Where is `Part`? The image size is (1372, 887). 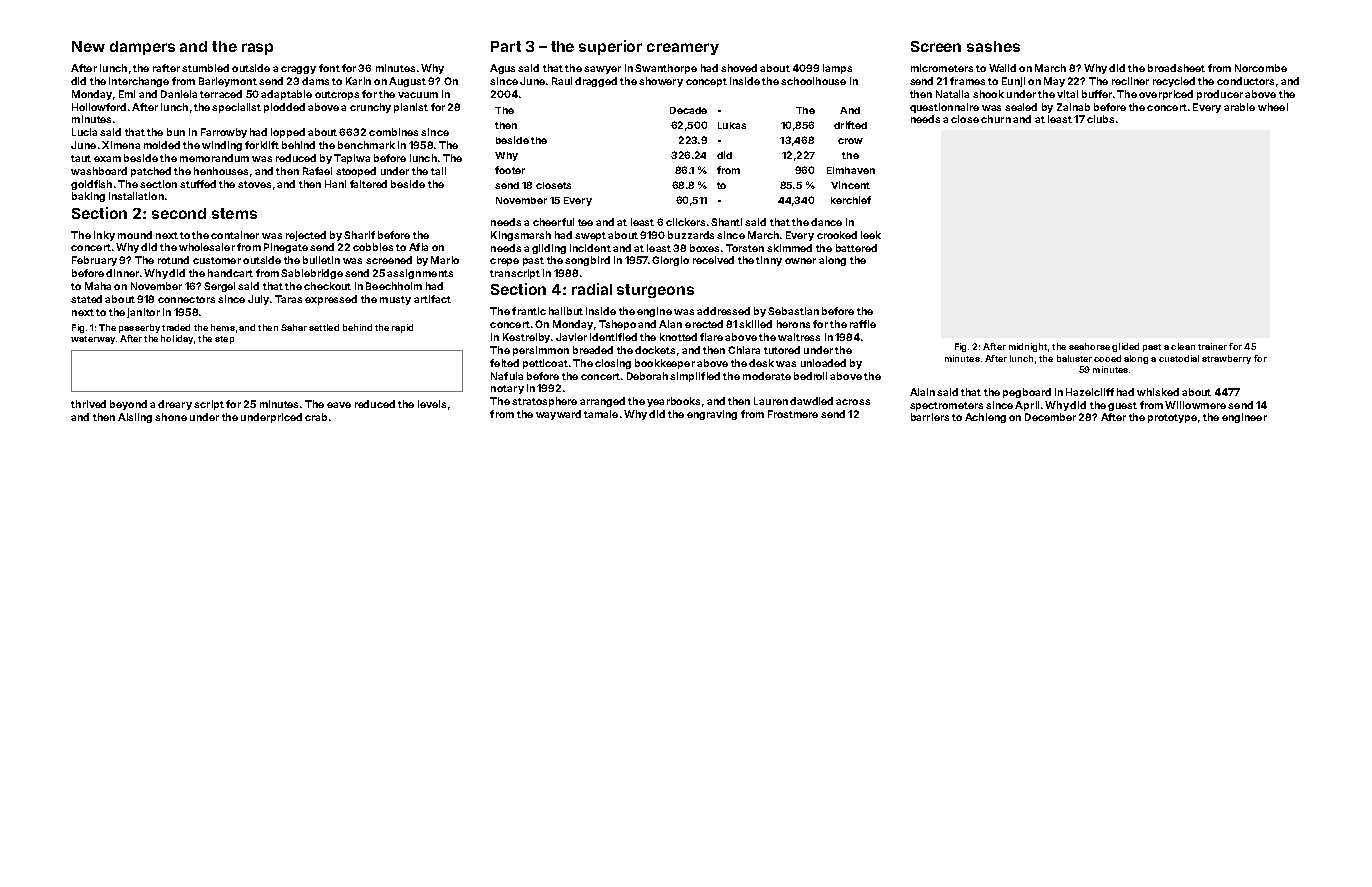
Part is located at coordinates (506, 46).
